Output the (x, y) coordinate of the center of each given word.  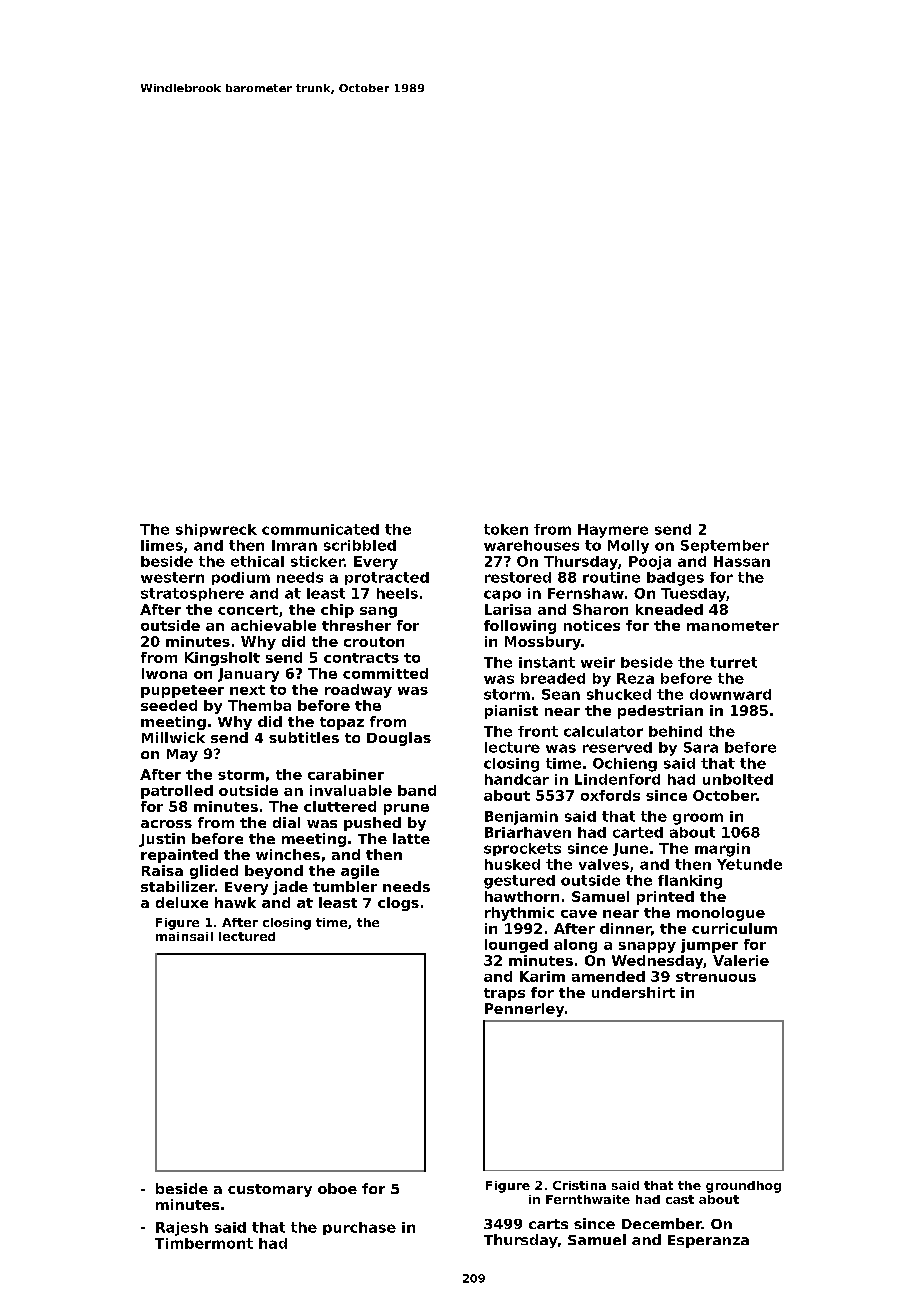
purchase (359, 1228)
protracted (387, 578)
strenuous (716, 977)
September (725, 546)
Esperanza (708, 1241)
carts (548, 1224)
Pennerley (524, 1010)
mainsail (184, 936)
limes (162, 545)
